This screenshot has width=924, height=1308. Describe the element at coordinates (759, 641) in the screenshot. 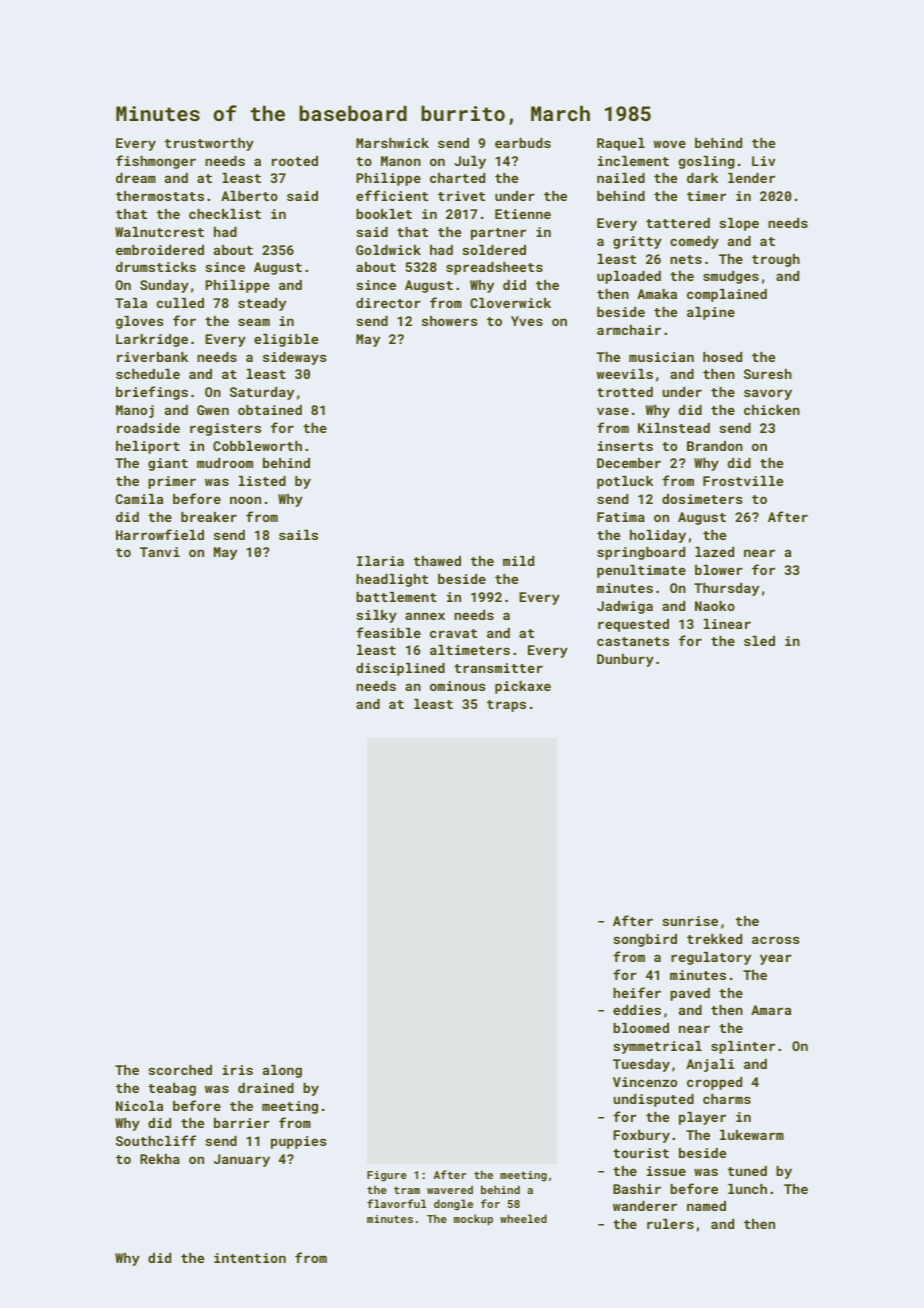

I see `sled` at that location.
